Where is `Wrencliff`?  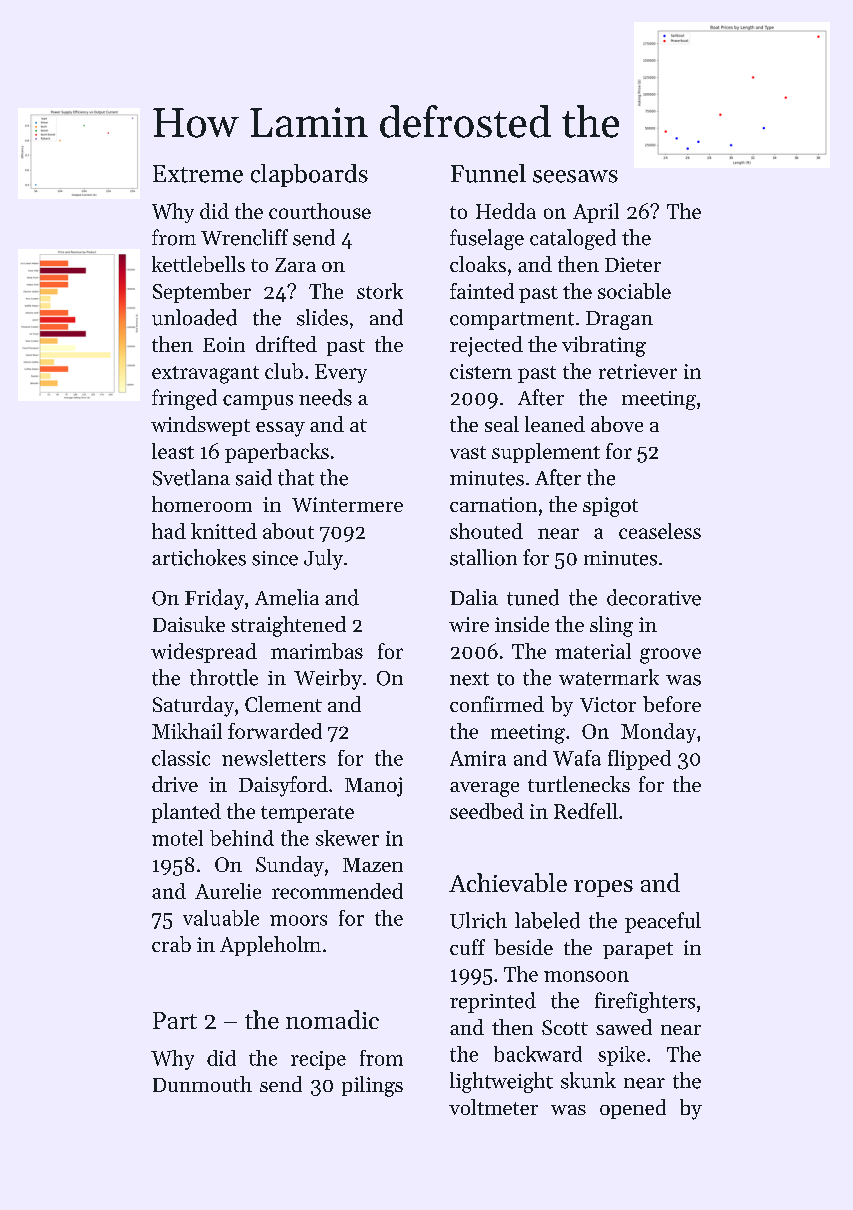
Wrencliff is located at coordinates (244, 237).
